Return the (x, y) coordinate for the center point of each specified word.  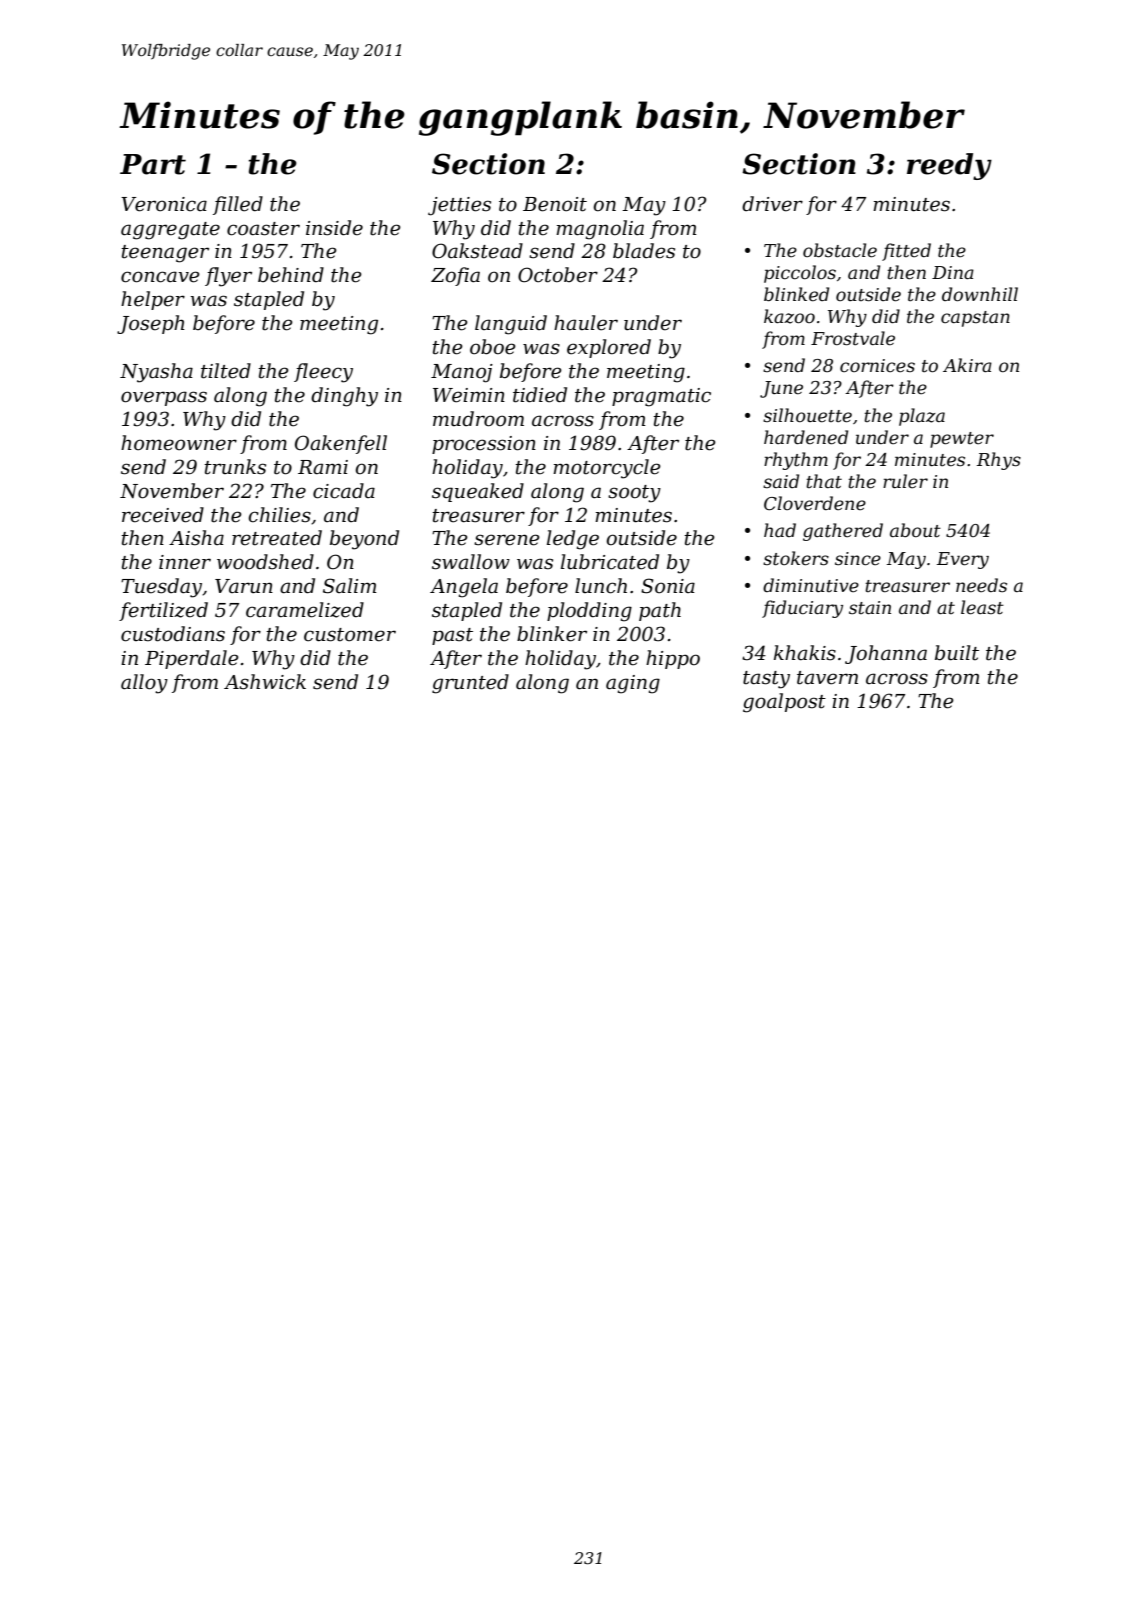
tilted (226, 371)
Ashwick (265, 682)
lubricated (610, 562)
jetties (459, 206)
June (781, 389)
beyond (364, 540)
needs (981, 585)
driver (772, 204)
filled (238, 205)
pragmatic (661, 397)
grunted (470, 684)
